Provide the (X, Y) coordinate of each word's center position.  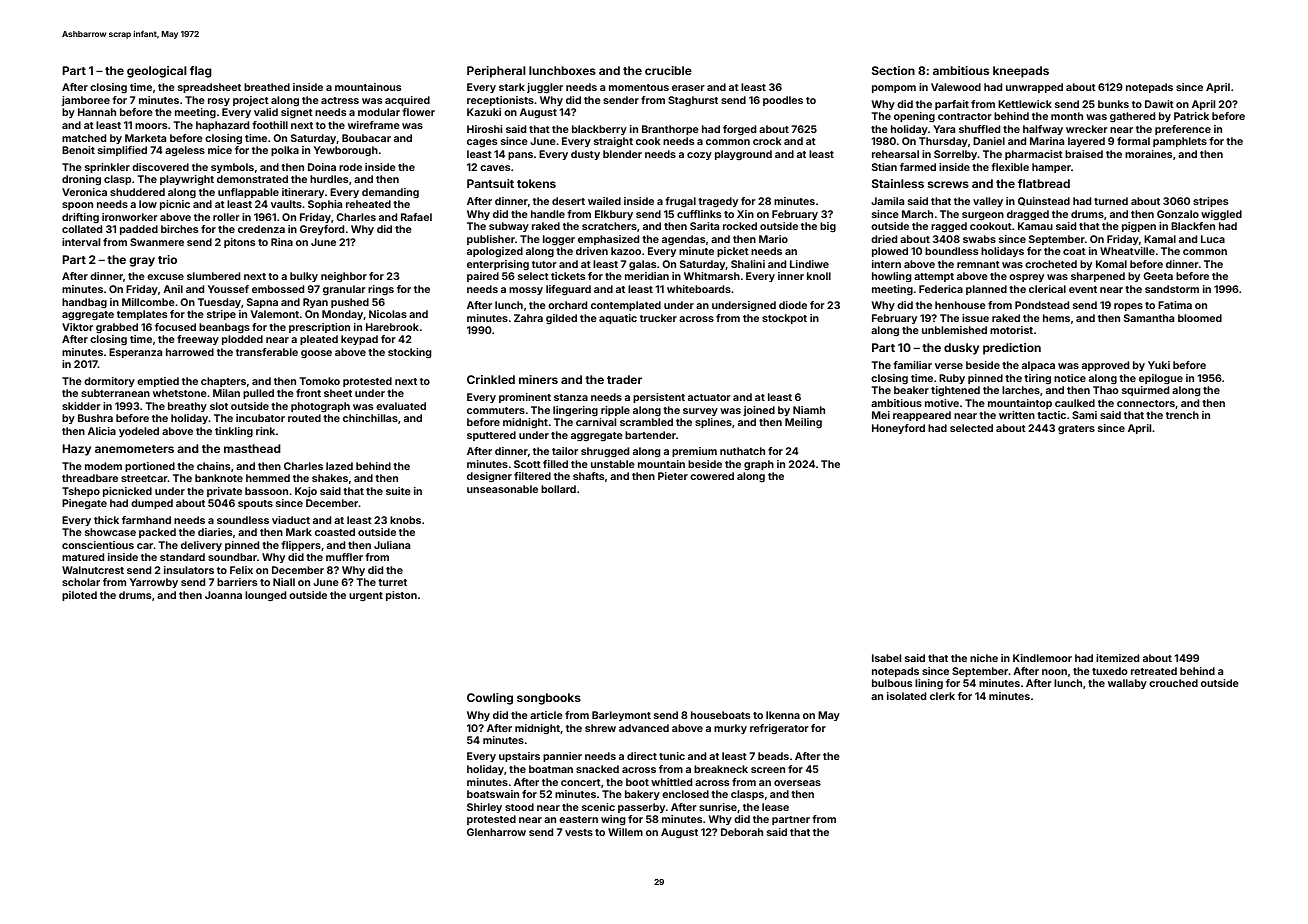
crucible (668, 70)
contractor (965, 116)
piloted (79, 596)
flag (201, 72)
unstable (613, 464)
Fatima (1175, 305)
